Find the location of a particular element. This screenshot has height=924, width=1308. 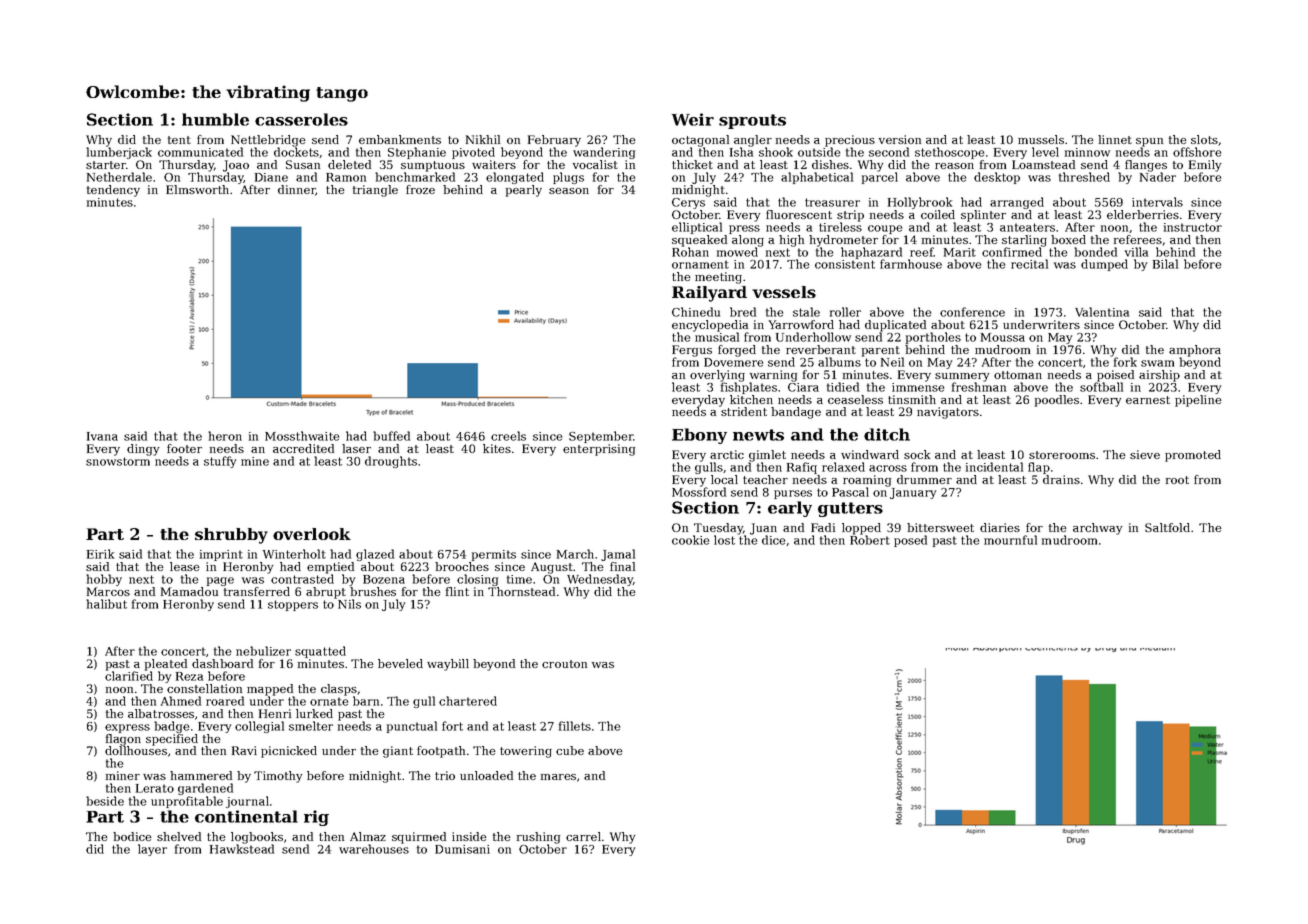

beveled is located at coordinates (400, 663).
